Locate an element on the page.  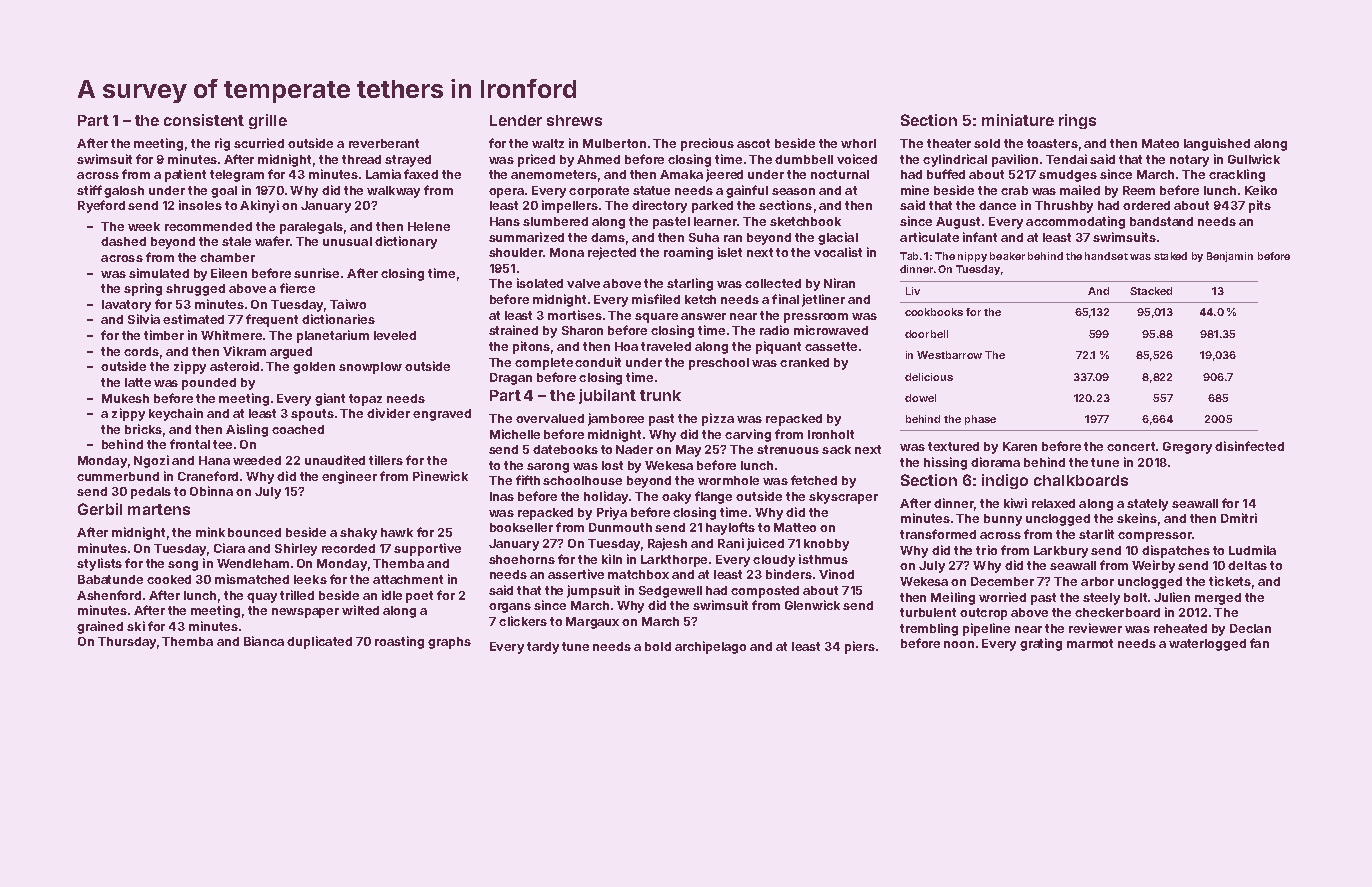
Mona is located at coordinates (567, 252).
